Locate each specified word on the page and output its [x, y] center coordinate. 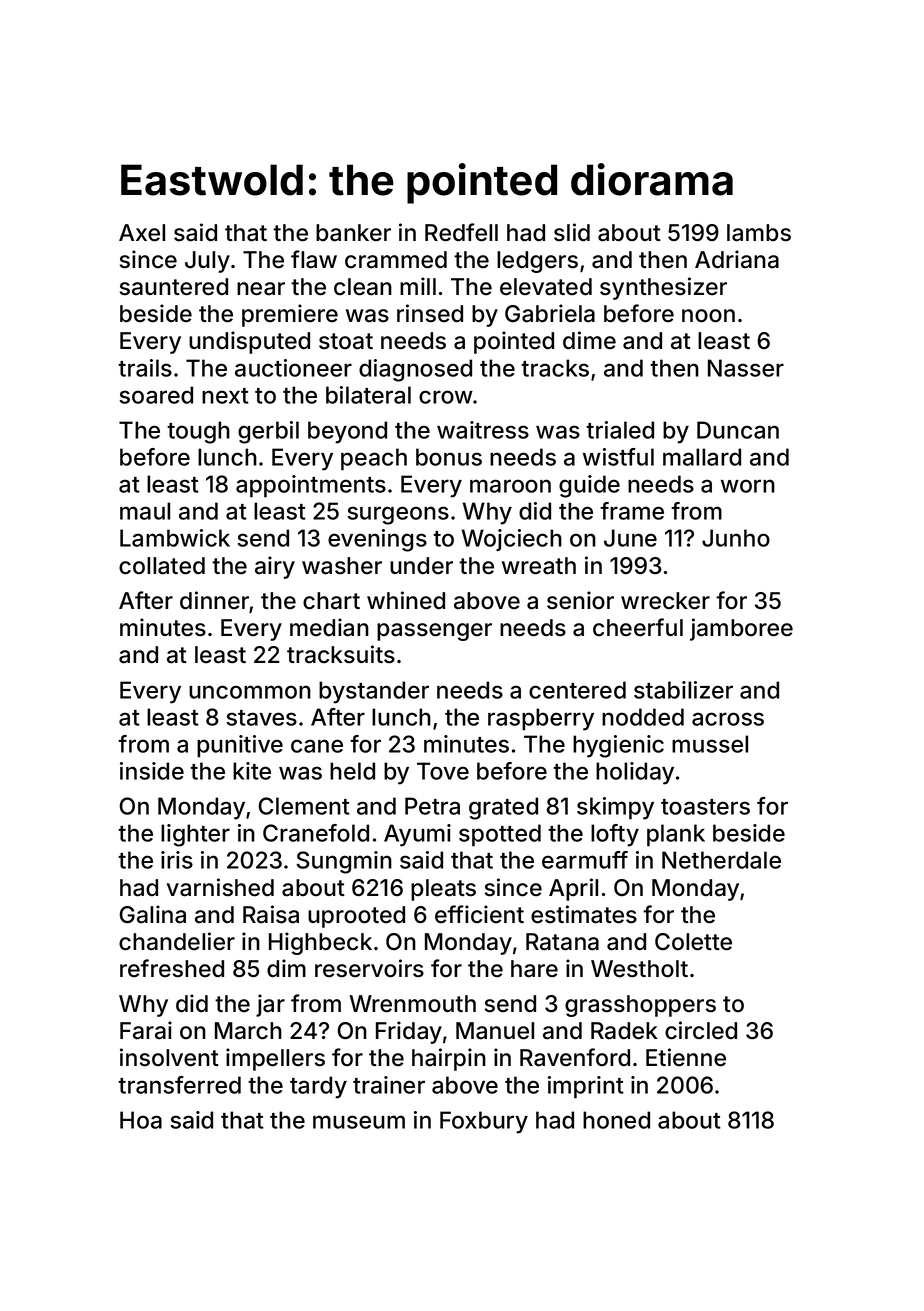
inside [152, 771]
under [421, 566]
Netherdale [721, 860]
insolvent [169, 1057]
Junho [736, 538]
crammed [396, 260]
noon [708, 316]
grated [503, 808]
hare [534, 969]
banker [353, 233]
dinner [215, 601]
